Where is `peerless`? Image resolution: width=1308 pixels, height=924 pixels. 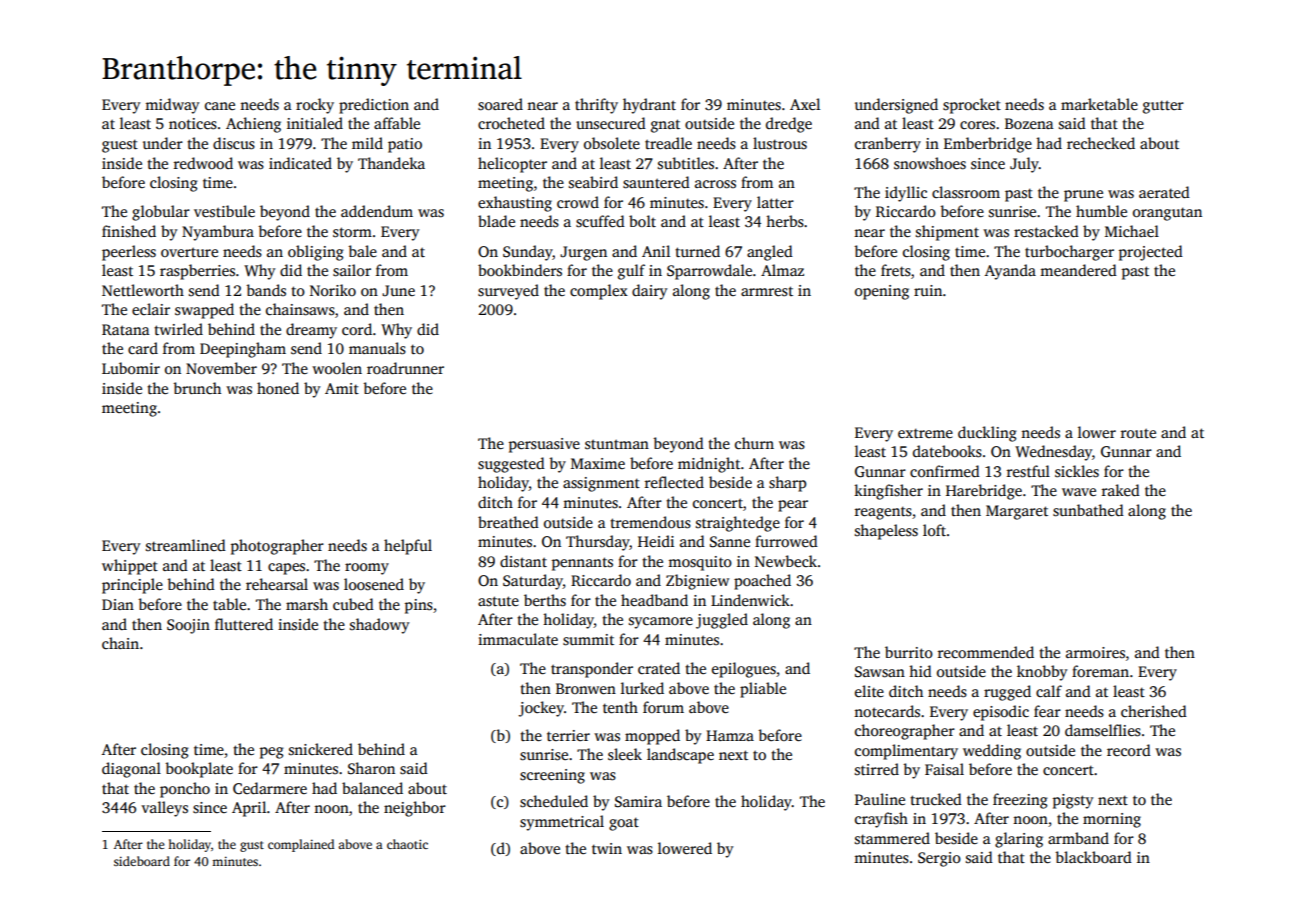
peerless is located at coordinates (129, 253).
